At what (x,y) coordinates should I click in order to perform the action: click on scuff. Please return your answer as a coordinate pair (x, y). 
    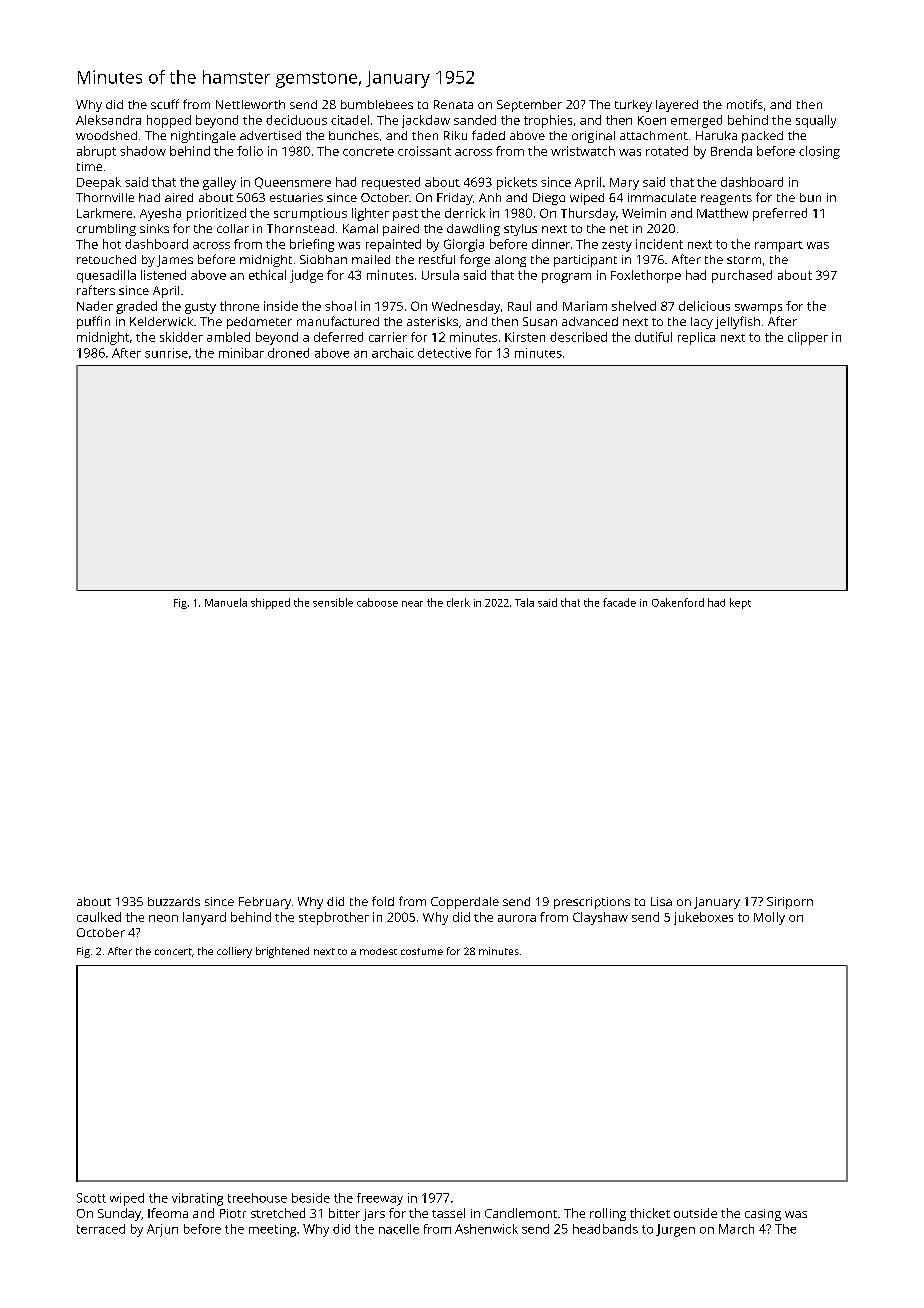
    Looking at the image, I should click on (165, 104).
